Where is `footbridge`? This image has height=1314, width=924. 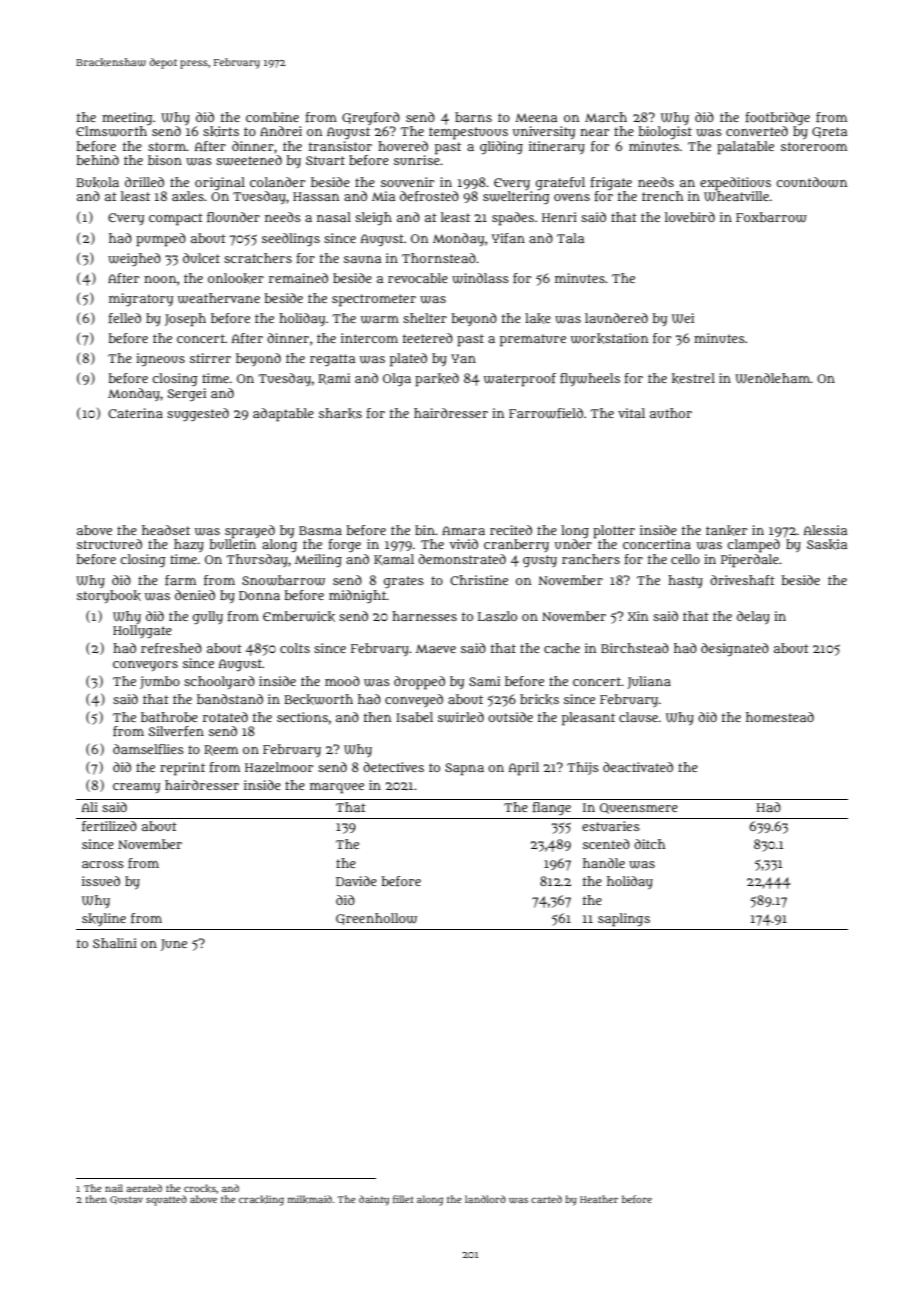
footbridge is located at coordinates (778, 119).
